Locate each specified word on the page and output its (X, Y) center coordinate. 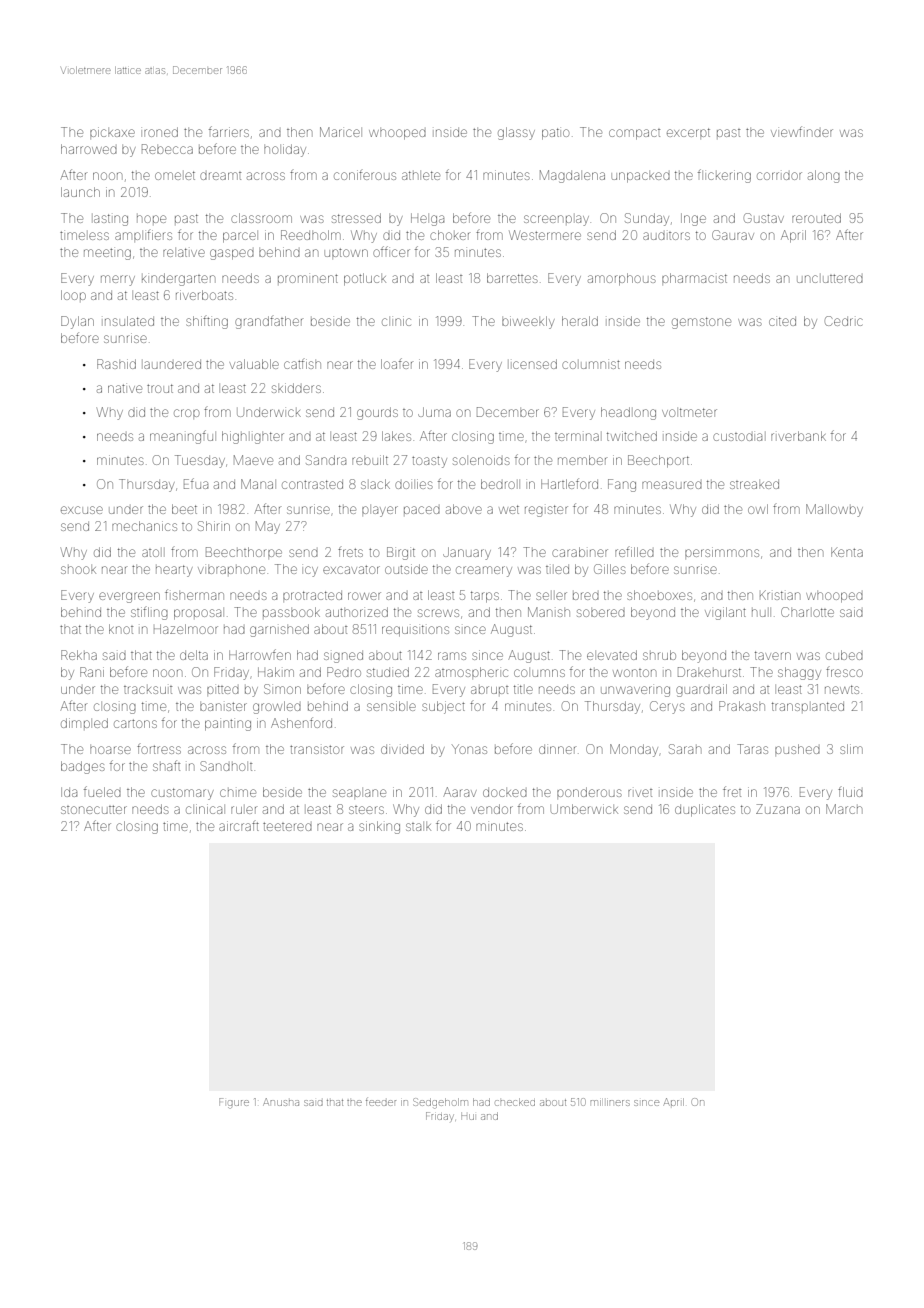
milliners (610, 1103)
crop (186, 413)
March (844, 809)
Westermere (545, 235)
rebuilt (370, 460)
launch (80, 192)
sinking (379, 827)
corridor (779, 176)
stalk (418, 827)
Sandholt (226, 766)
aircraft (239, 826)
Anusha (281, 1102)
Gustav (764, 218)
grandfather (269, 322)
